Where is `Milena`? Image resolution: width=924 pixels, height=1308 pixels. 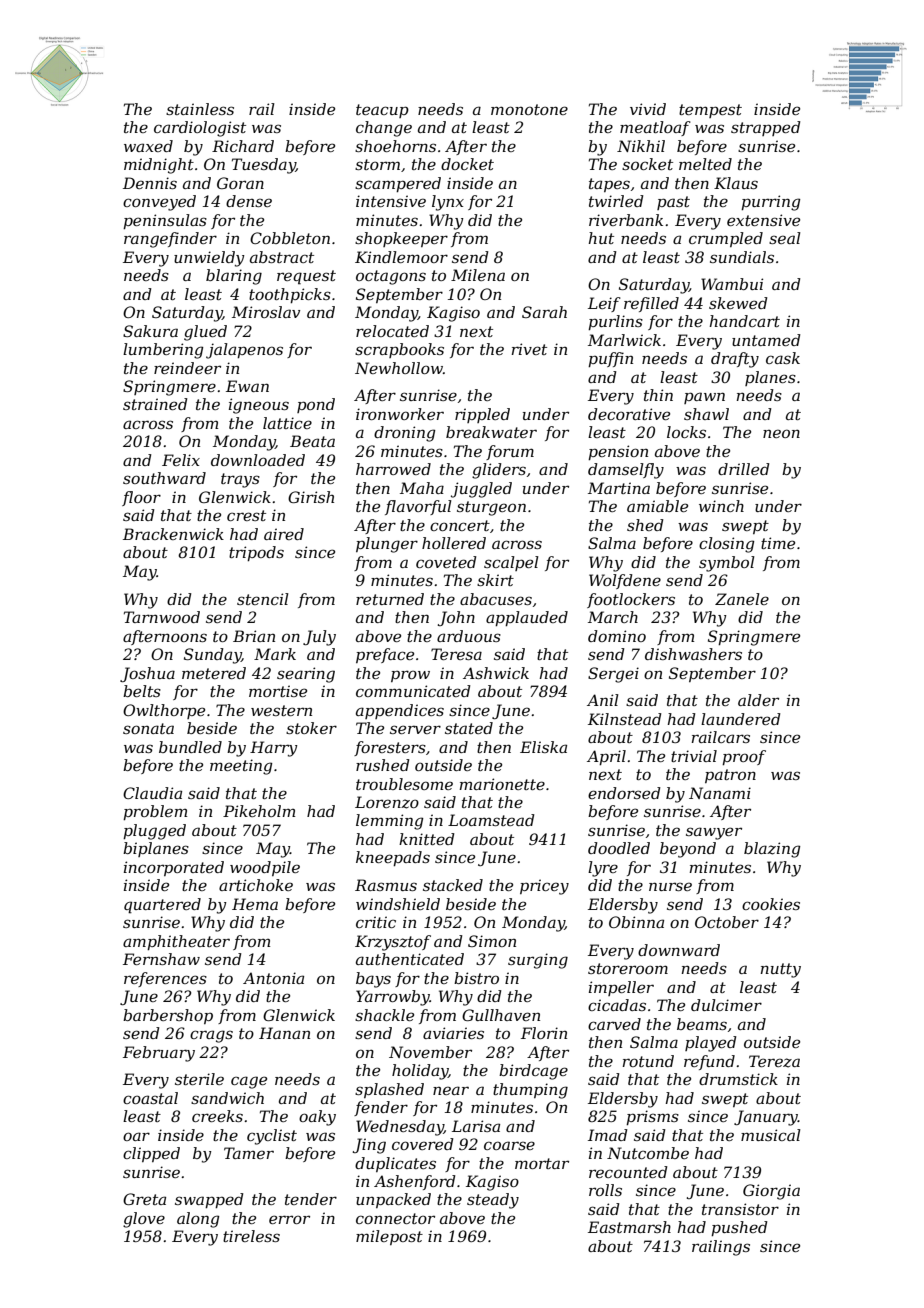 Milena is located at coordinates (478, 275).
